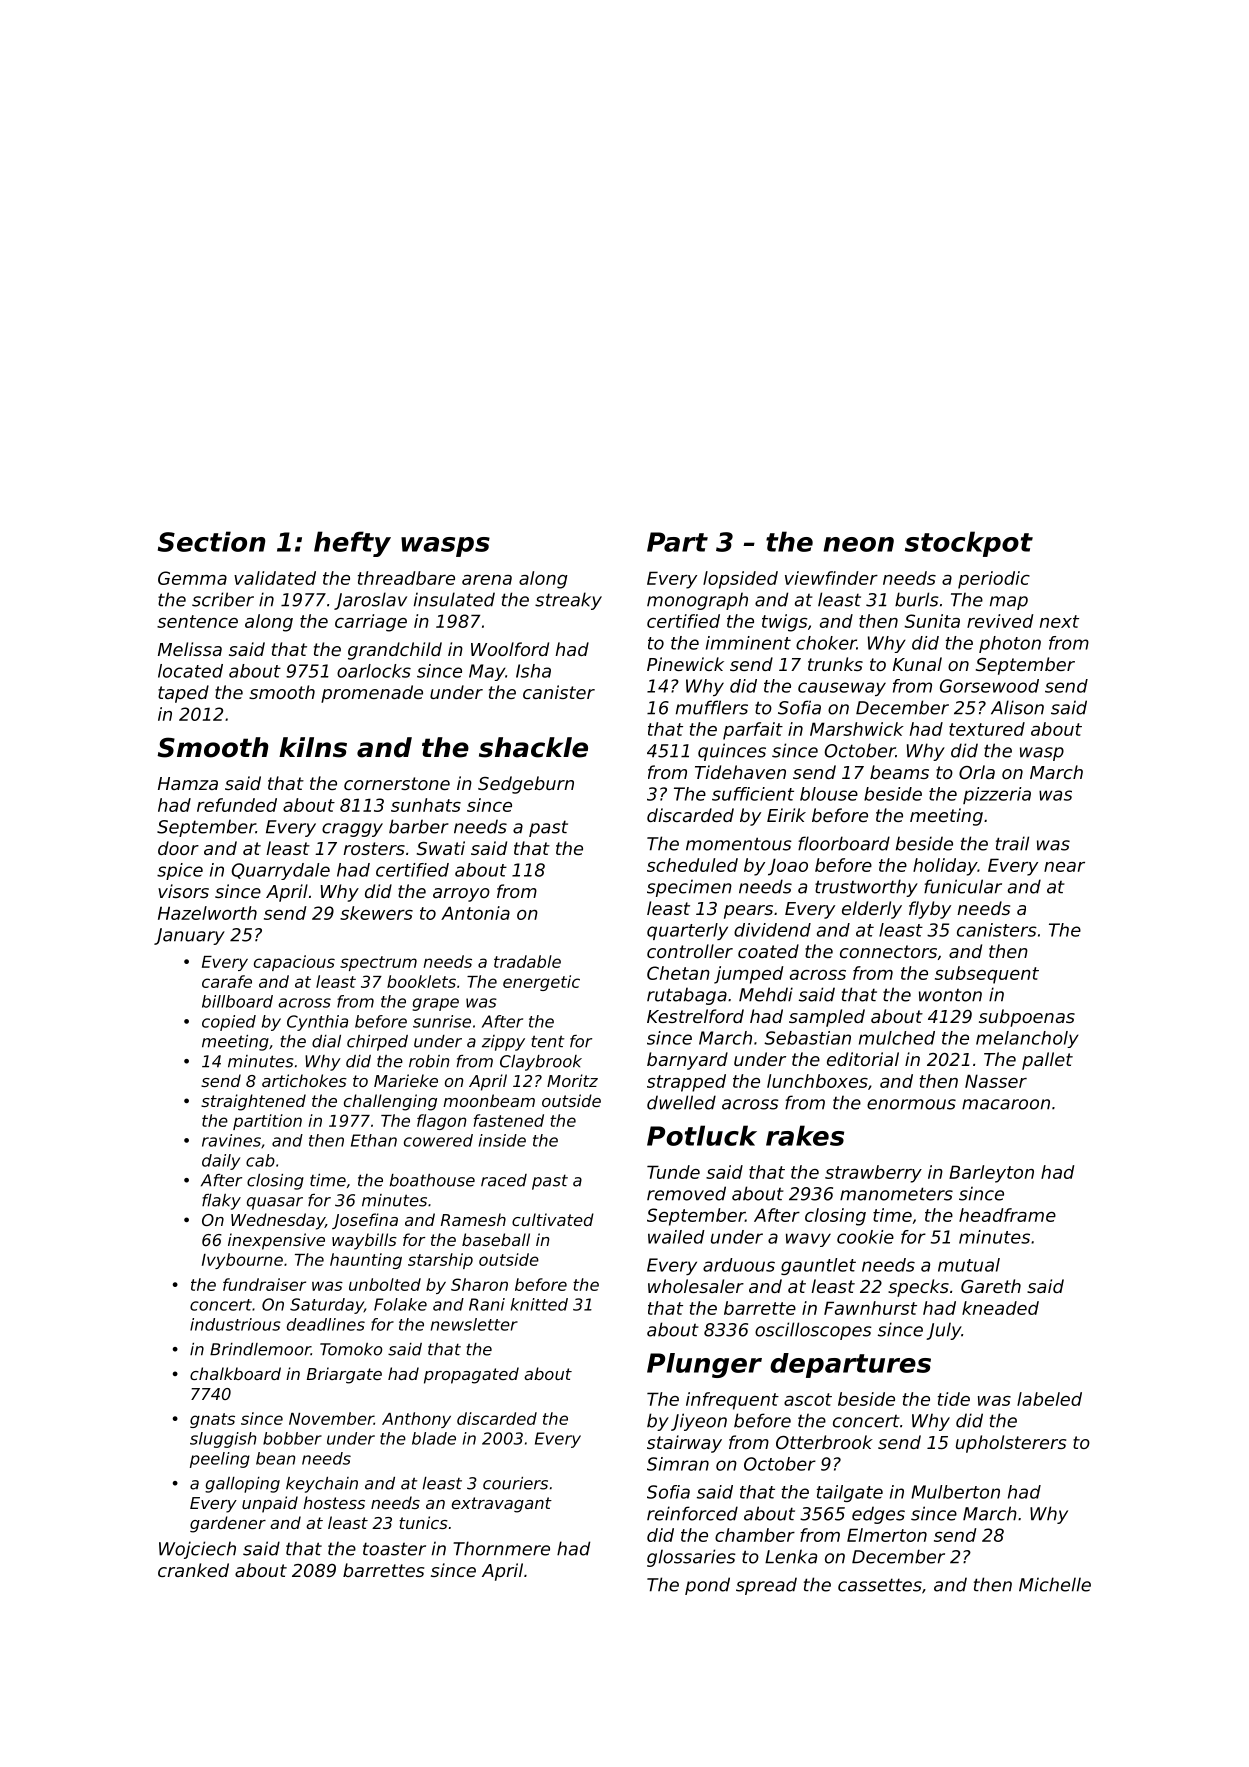  Describe the element at coordinates (888, 951) in the document. I see `connectors` at that location.
